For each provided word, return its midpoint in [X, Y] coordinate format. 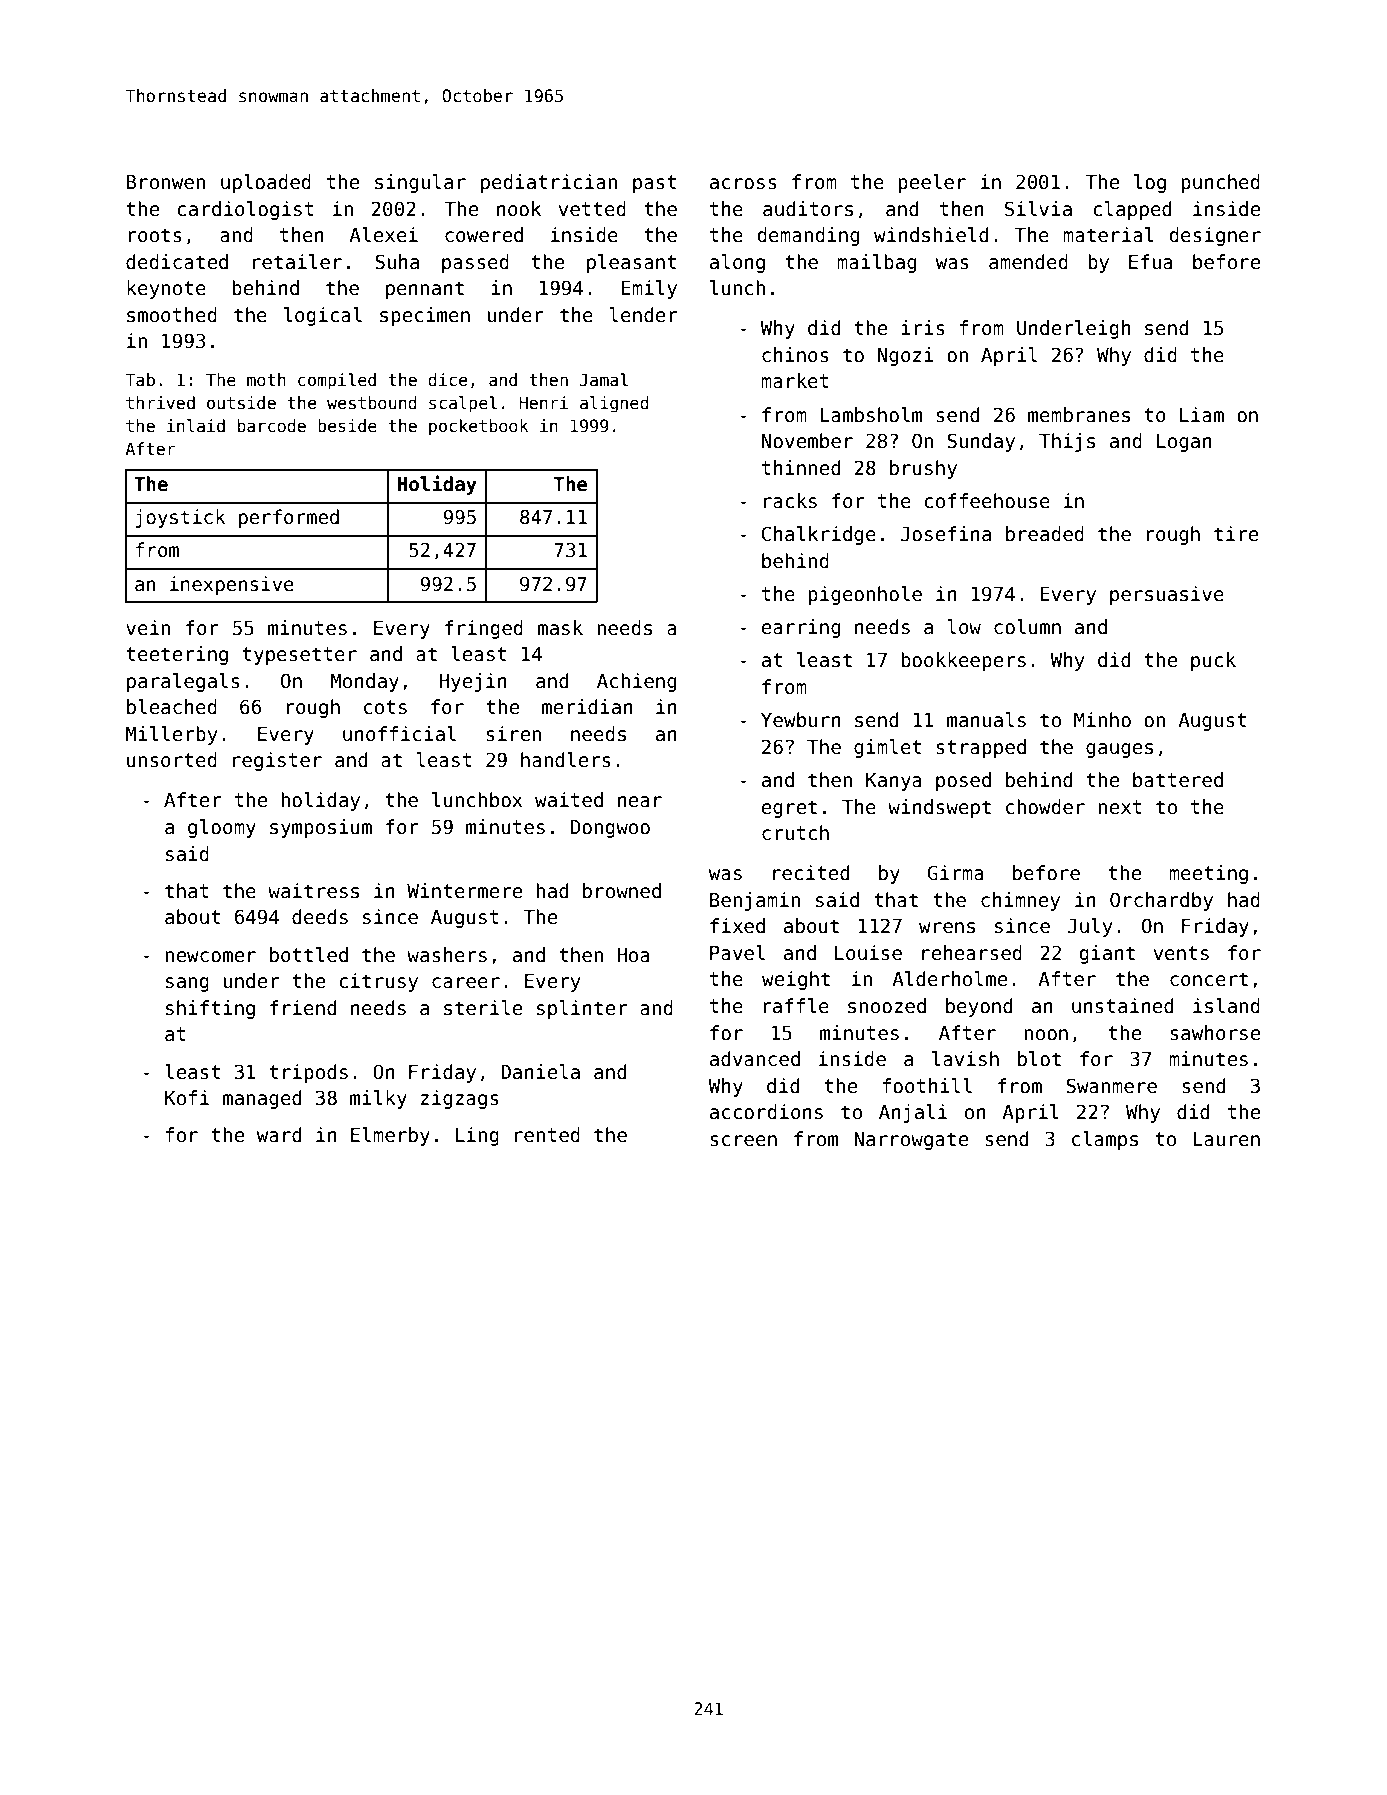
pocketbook [479, 427]
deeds [320, 917]
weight [796, 980]
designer [1215, 236]
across [743, 184]
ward [279, 1135]
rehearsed [972, 953]
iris [923, 328]
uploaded [266, 183]
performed [289, 518]
